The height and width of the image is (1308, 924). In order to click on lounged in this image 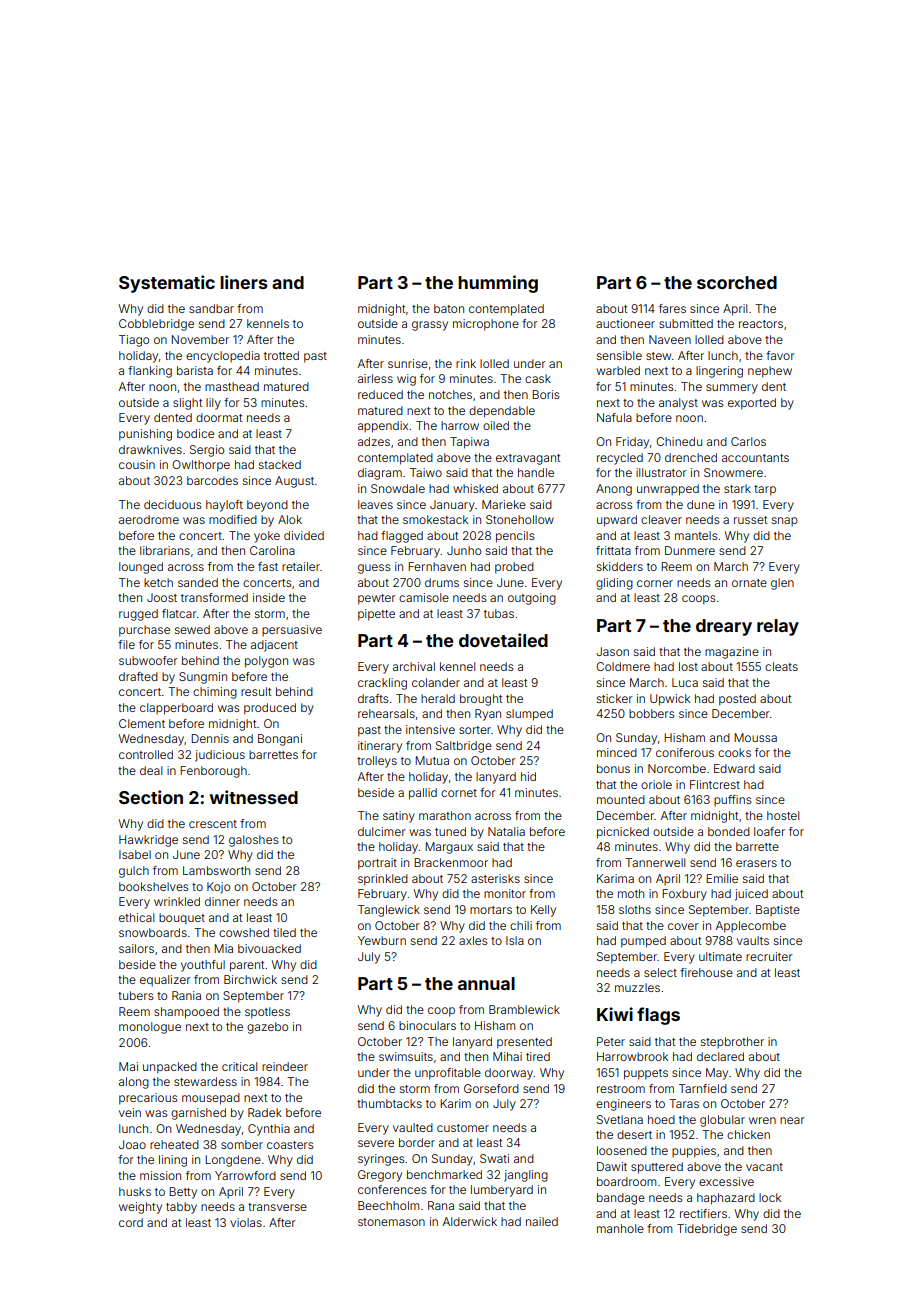, I will do `click(141, 568)`.
